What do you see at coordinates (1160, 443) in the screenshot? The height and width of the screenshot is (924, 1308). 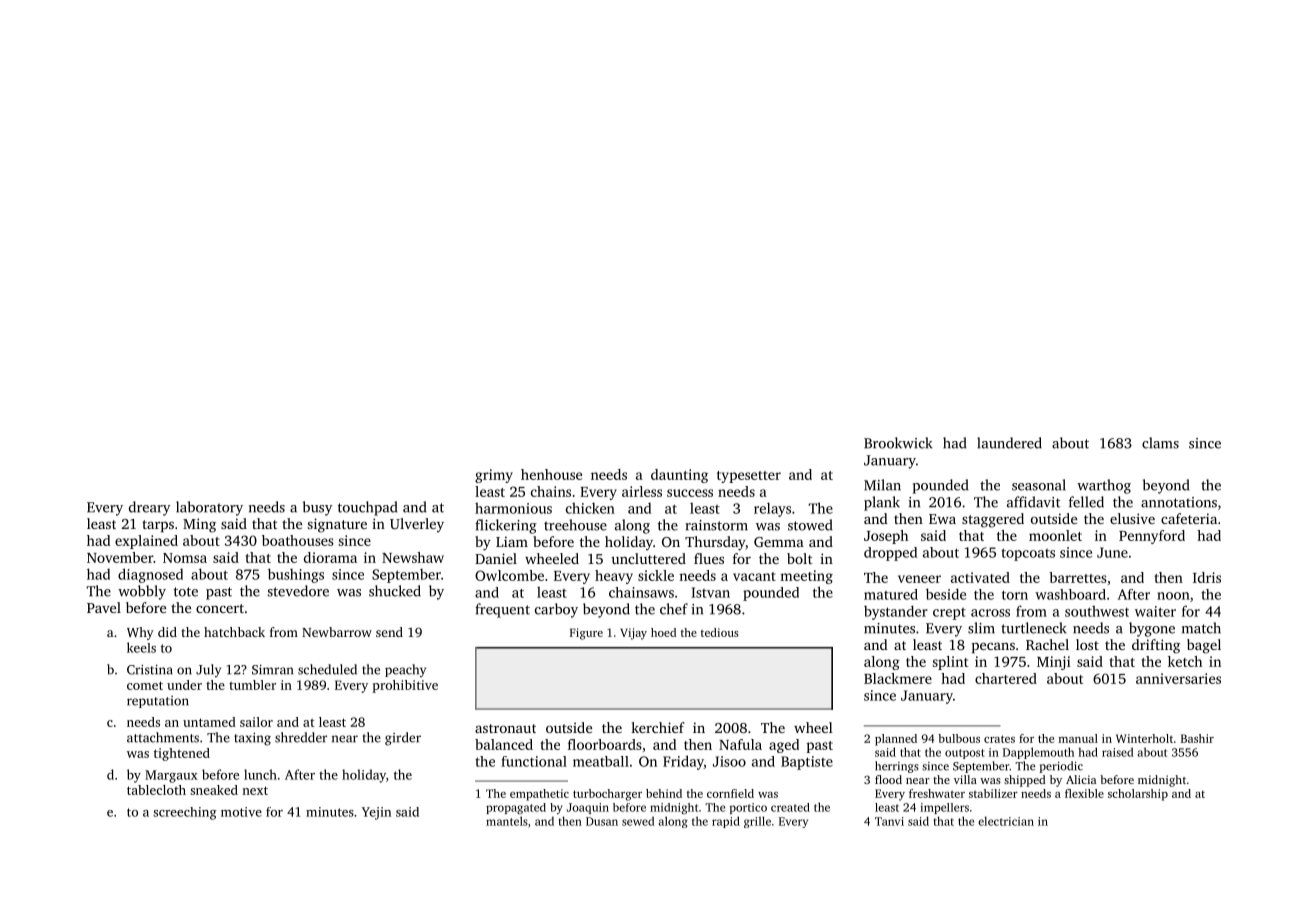 I see `clams` at bounding box center [1160, 443].
